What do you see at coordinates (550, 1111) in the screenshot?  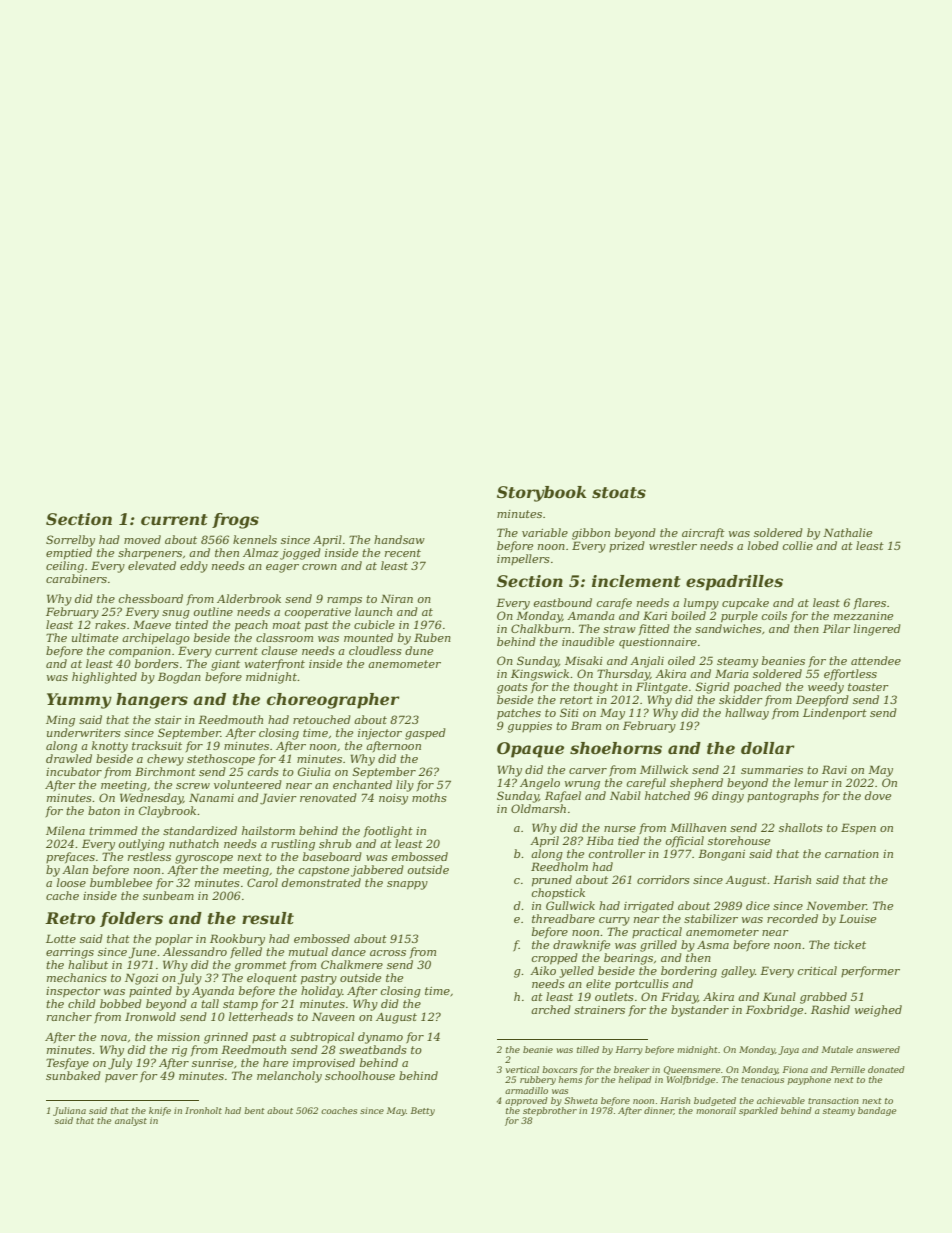 I see `stepbrother` at bounding box center [550, 1111].
